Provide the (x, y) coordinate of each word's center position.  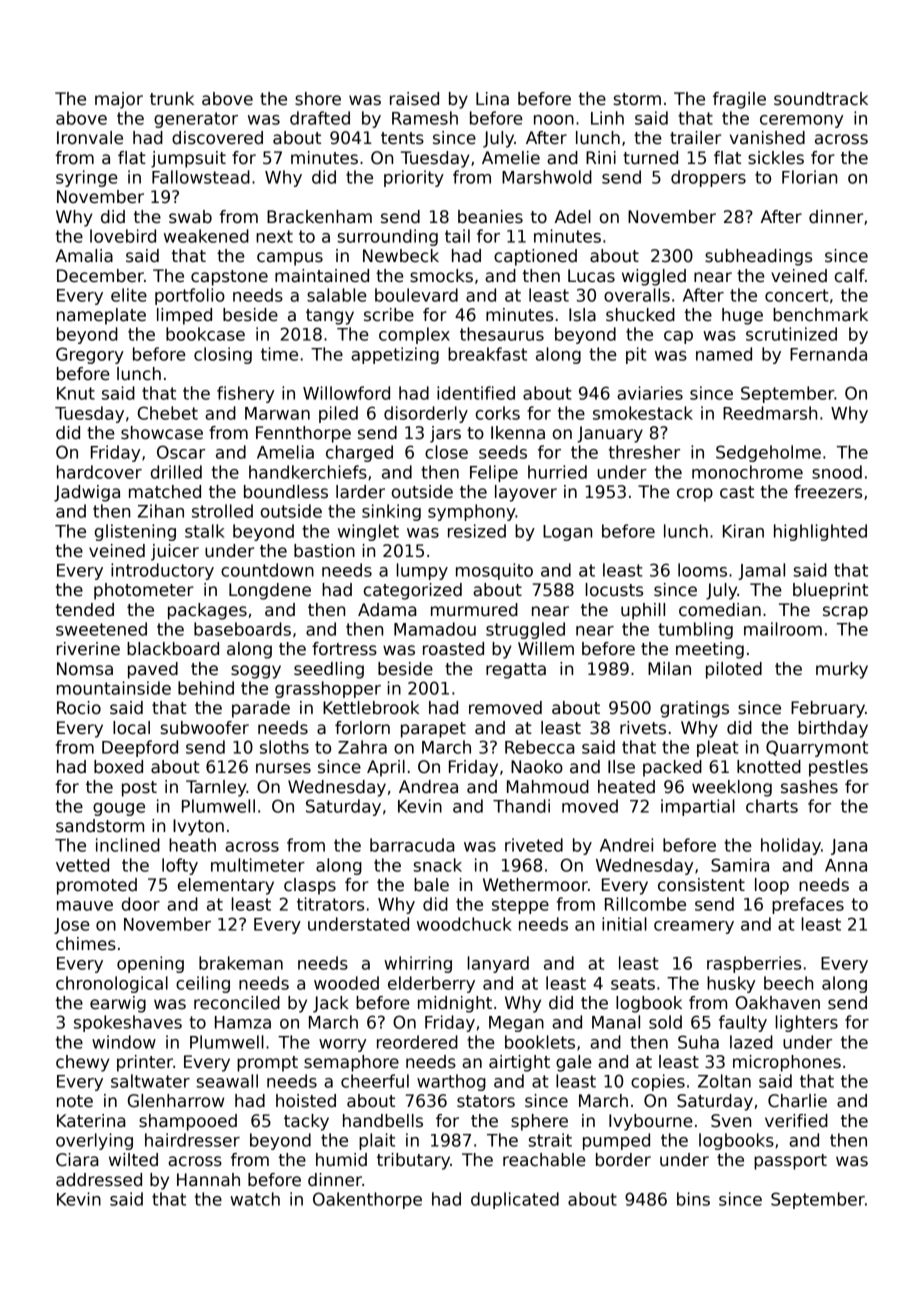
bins (693, 1199)
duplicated (515, 1200)
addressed (99, 1180)
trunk (172, 99)
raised (414, 99)
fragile (739, 100)
